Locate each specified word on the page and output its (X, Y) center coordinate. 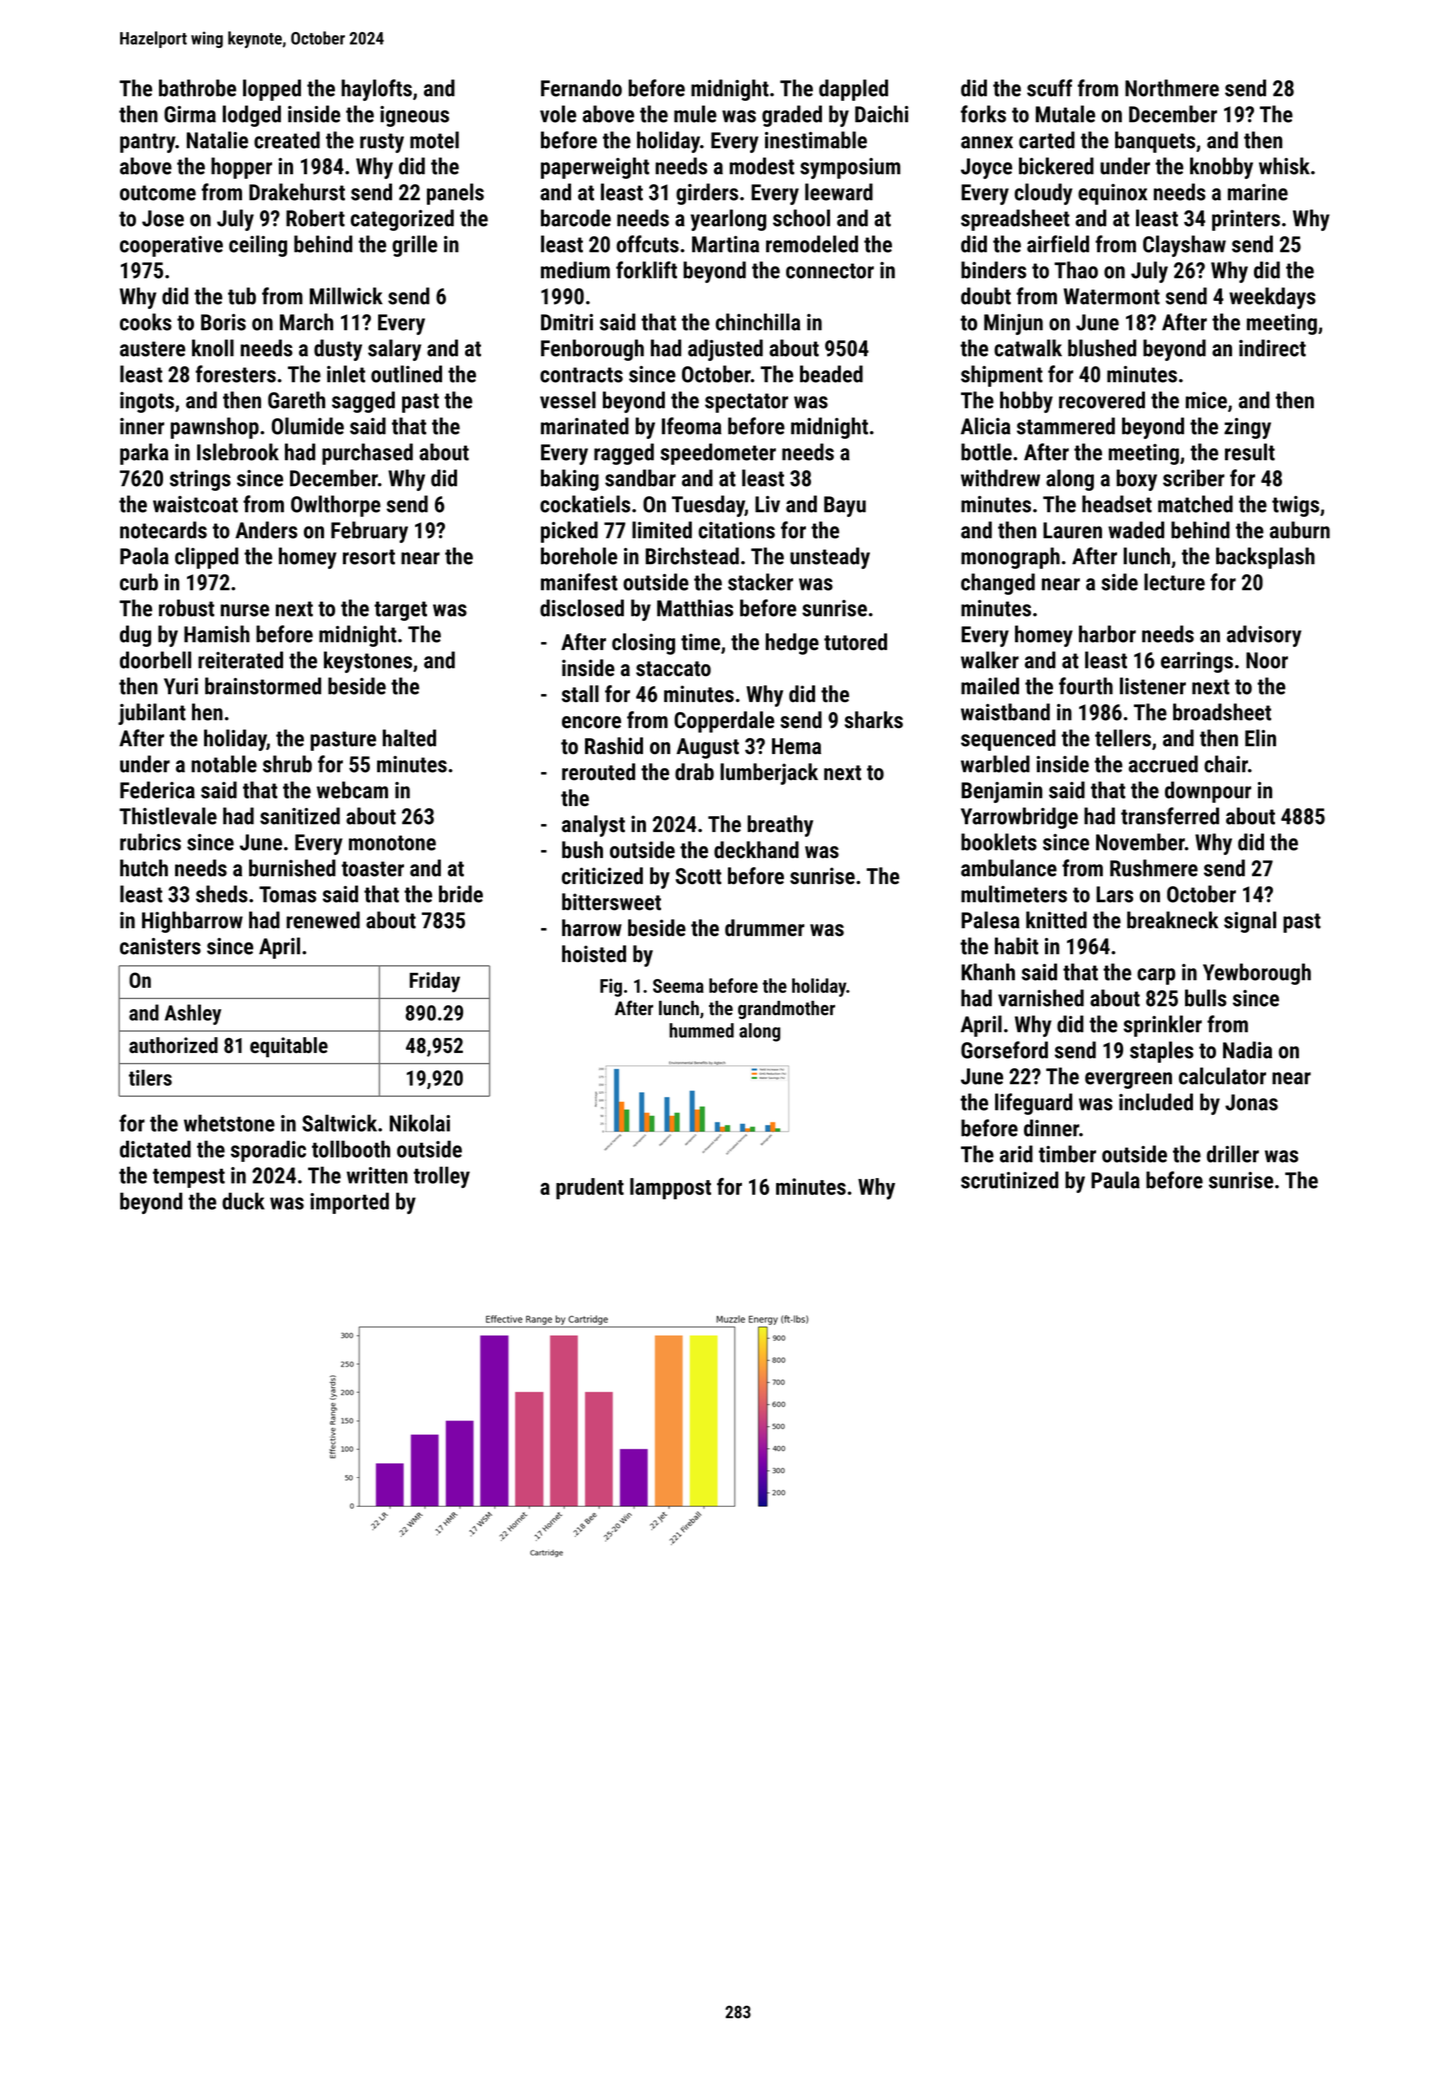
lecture (1174, 582)
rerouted (598, 772)
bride (461, 894)
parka (144, 454)
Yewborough (1257, 974)
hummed (701, 1030)
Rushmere (1154, 868)
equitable (289, 1047)
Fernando (581, 88)
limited (662, 530)
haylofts (376, 90)
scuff (1049, 88)
